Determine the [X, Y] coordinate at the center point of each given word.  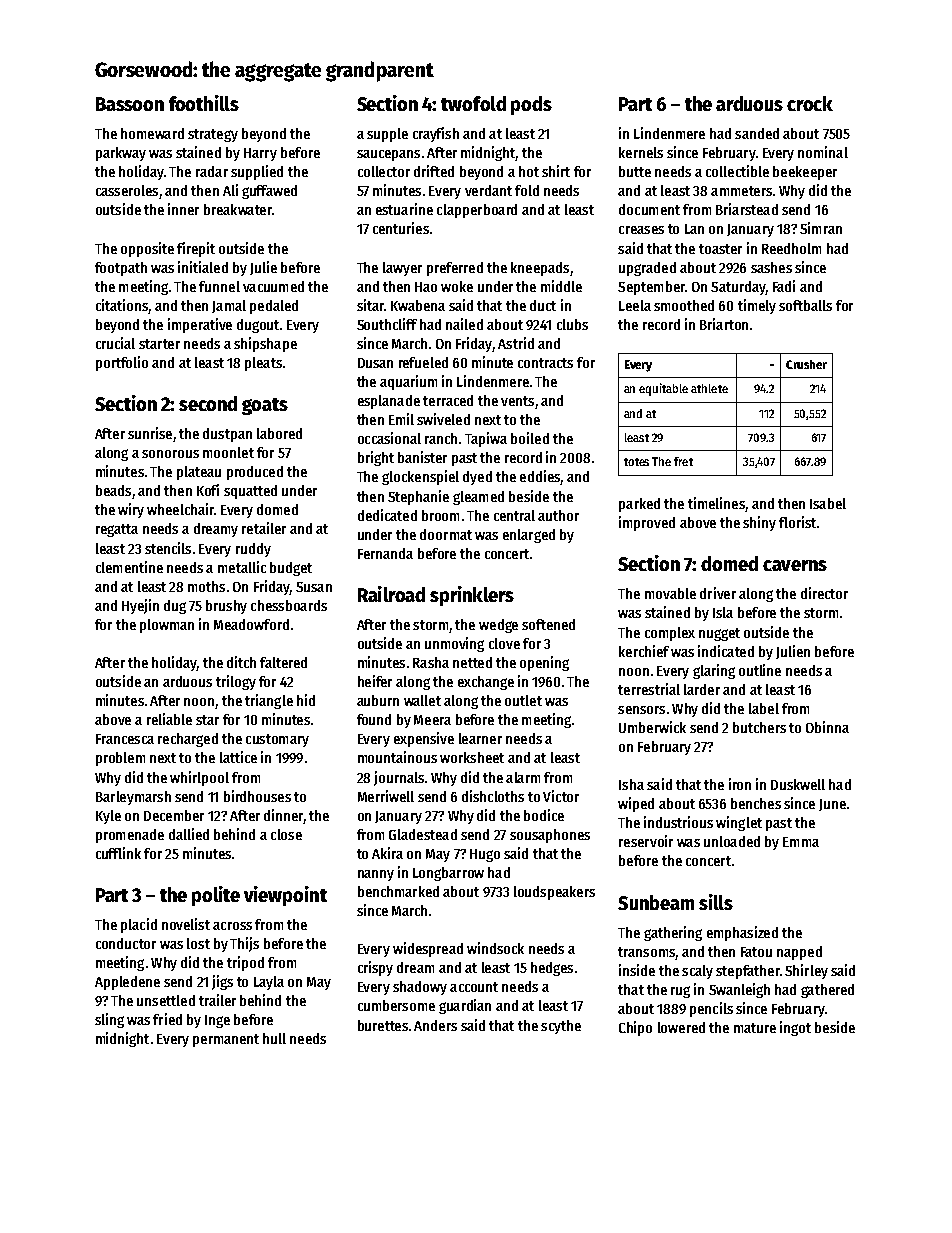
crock [810, 103]
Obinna [827, 727]
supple [387, 135]
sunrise [150, 433]
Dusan [375, 363]
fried [167, 1019]
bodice [544, 815]
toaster [720, 249]
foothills [204, 103]
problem [120, 759]
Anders [435, 1025]
